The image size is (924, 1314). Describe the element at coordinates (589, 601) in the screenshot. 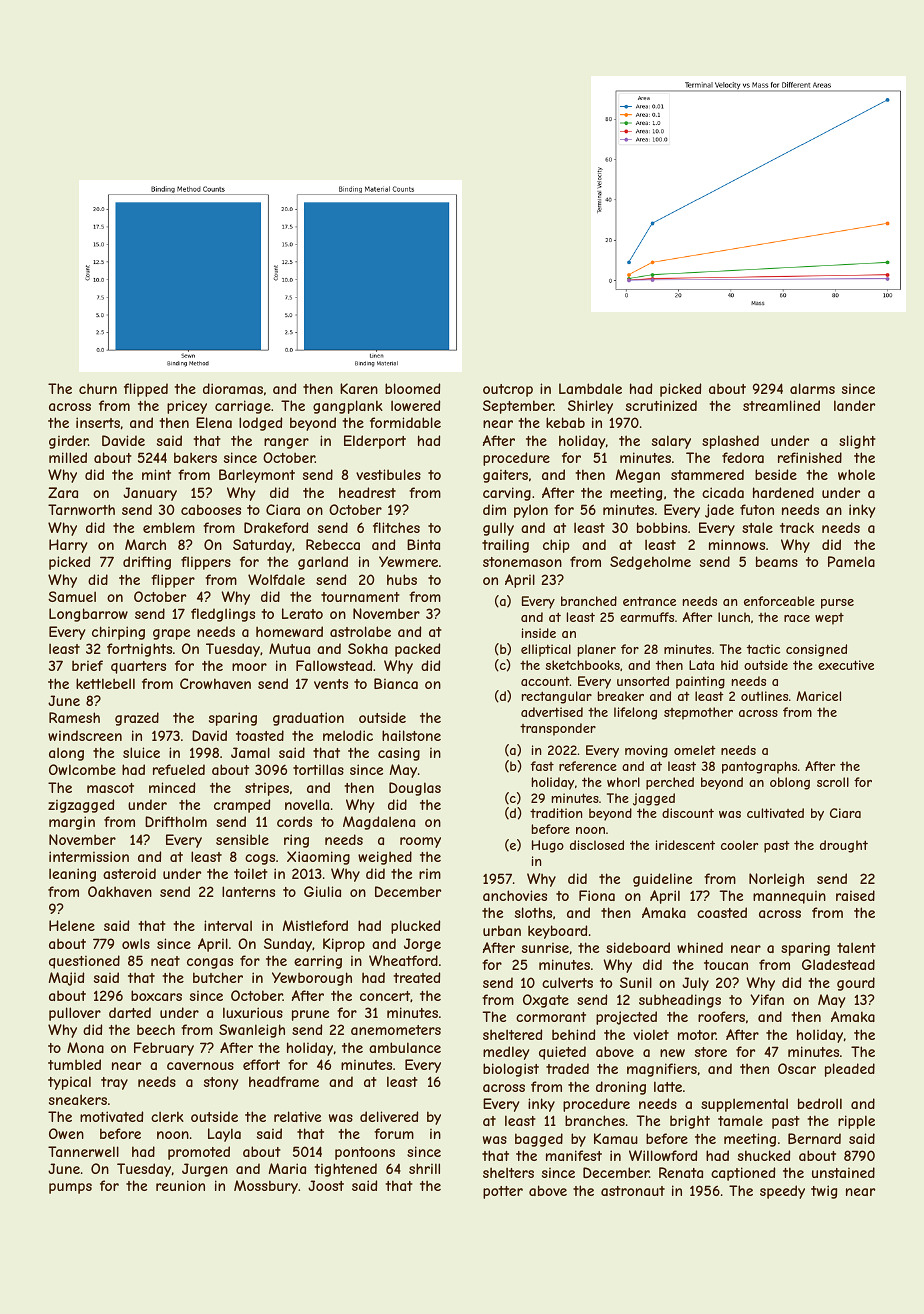

I see `branched` at that location.
